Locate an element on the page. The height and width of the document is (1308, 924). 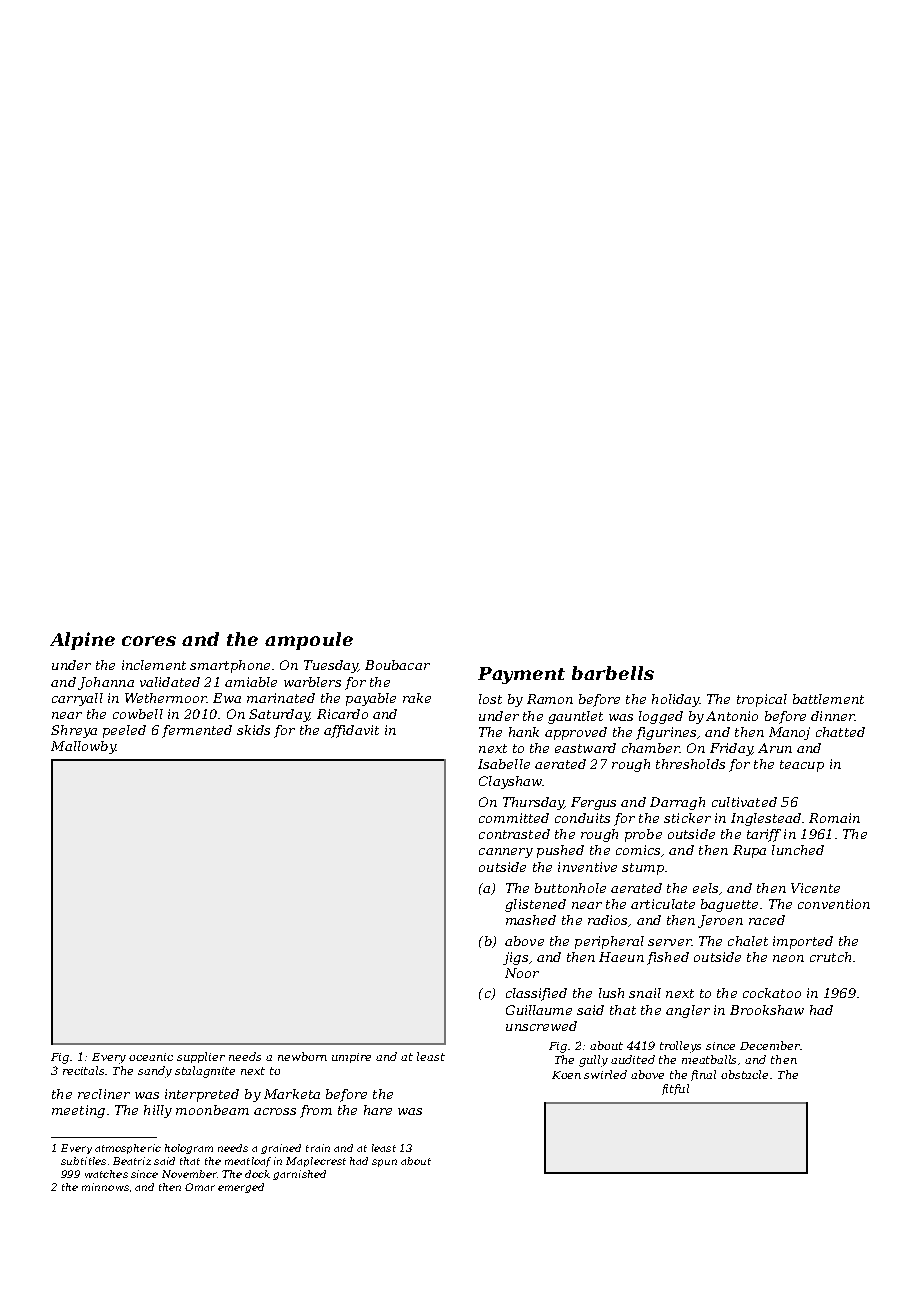
supplier is located at coordinates (201, 1057).
